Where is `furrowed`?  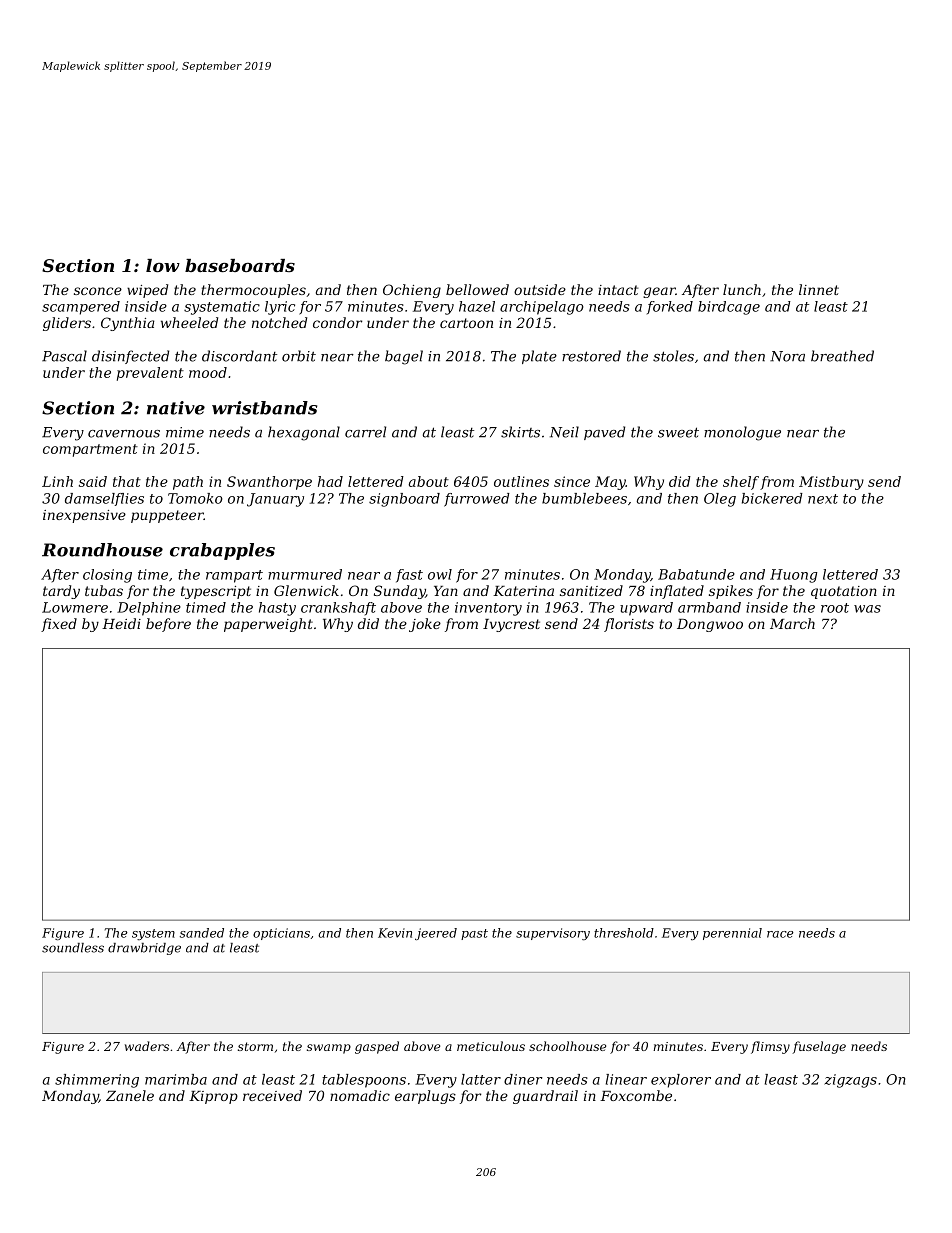
furrowed is located at coordinates (477, 500).
